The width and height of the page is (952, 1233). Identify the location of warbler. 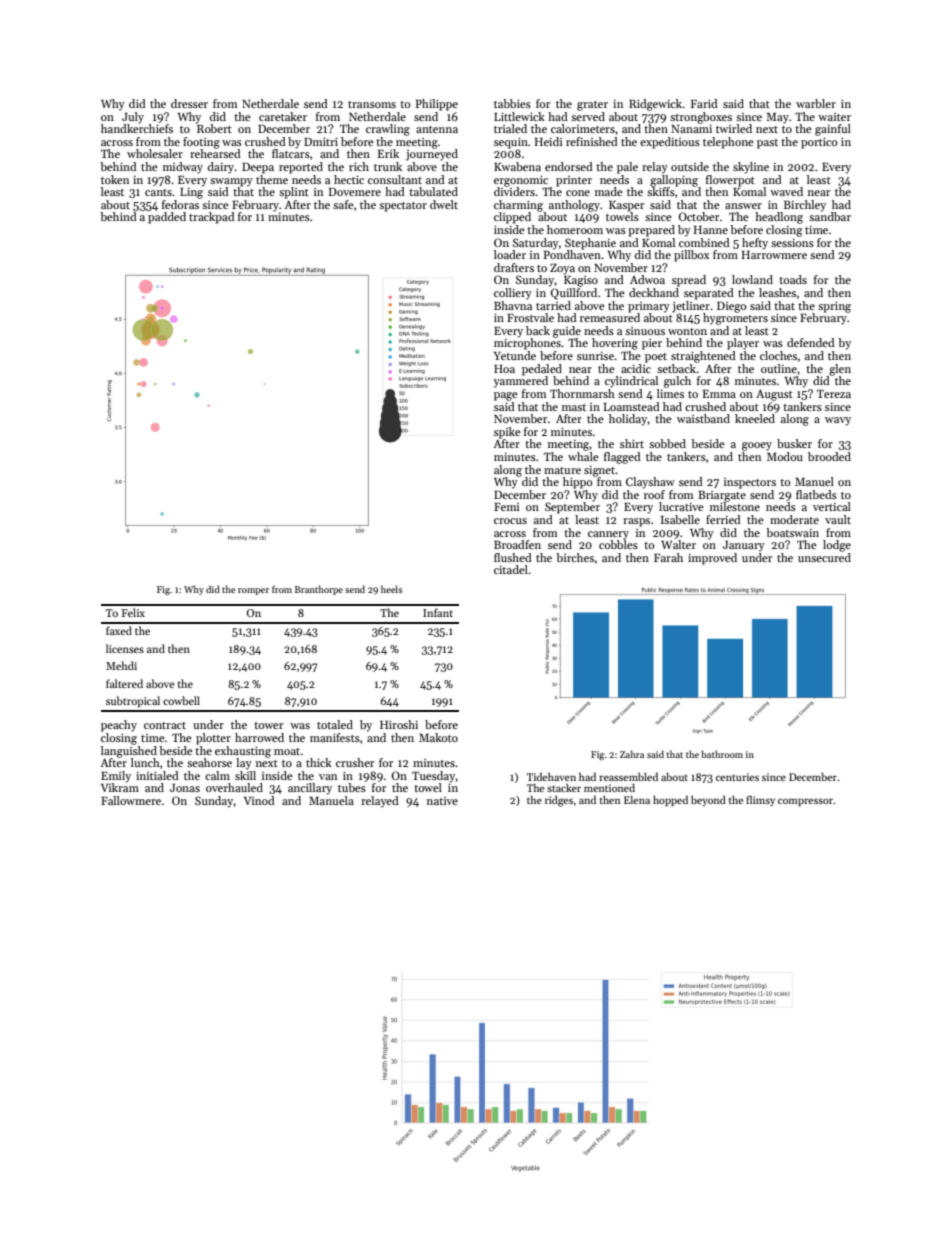
(816, 103).
